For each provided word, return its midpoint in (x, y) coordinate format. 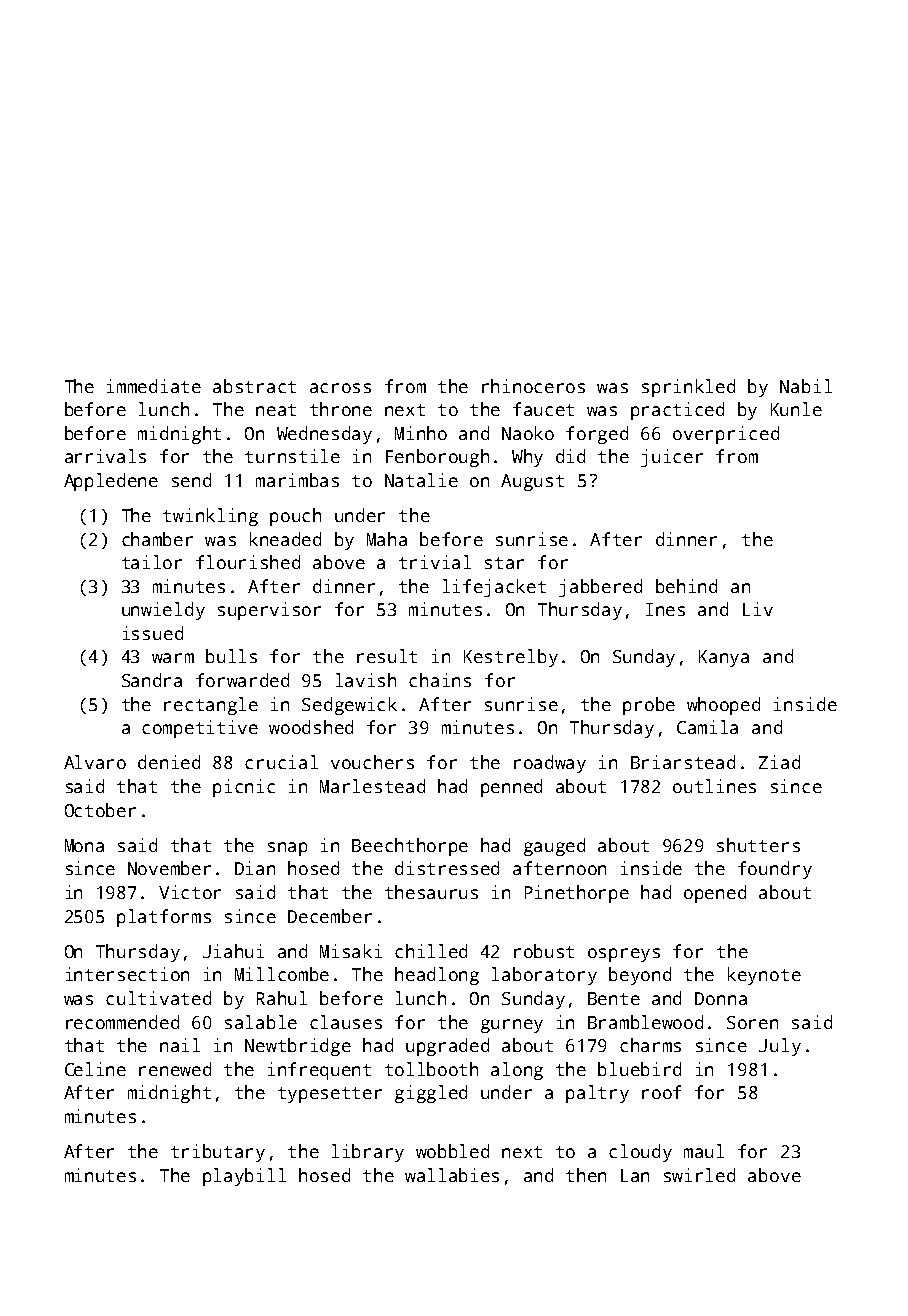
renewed (175, 1069)
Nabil (806, 386)
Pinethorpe (577, 894)
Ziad (779, 762)
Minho (421, 433)
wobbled (452, 1151)
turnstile (292, 456)
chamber (157, 539)
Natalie (421, 480)
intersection (127, 974)
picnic (244, 788)
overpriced (726, 435)
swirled (699, 1175)
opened (715, 894)
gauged (554, 847)
